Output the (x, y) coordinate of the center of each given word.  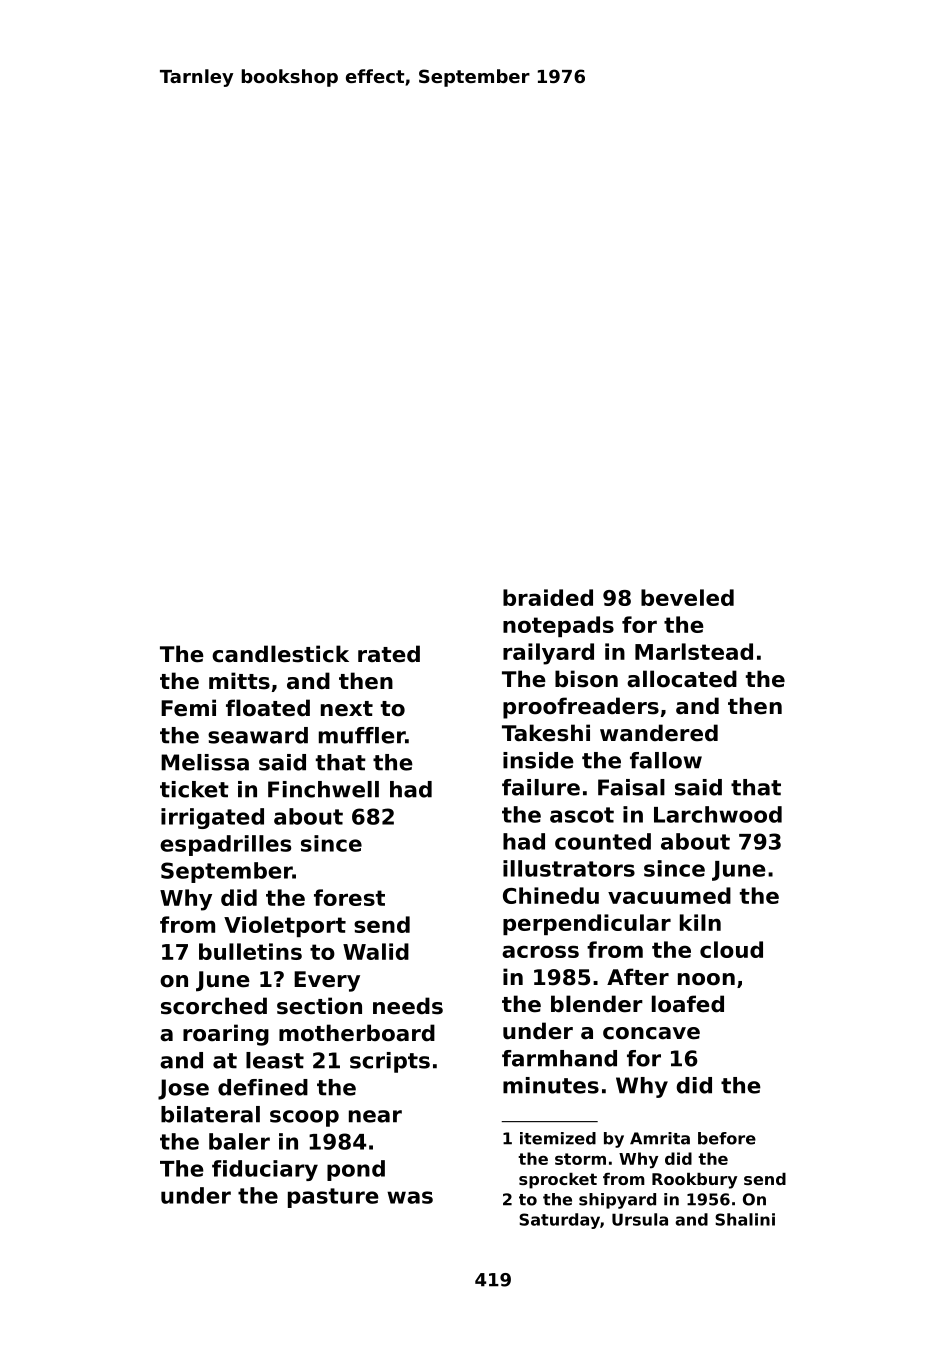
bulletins (250, 951)
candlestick (280, 654)
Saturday (559, 1221)
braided (548, 597)
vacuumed (669, 895)
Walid (376, 951)
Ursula (640, 1219)
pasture (333, 1198)
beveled (687, 597)
